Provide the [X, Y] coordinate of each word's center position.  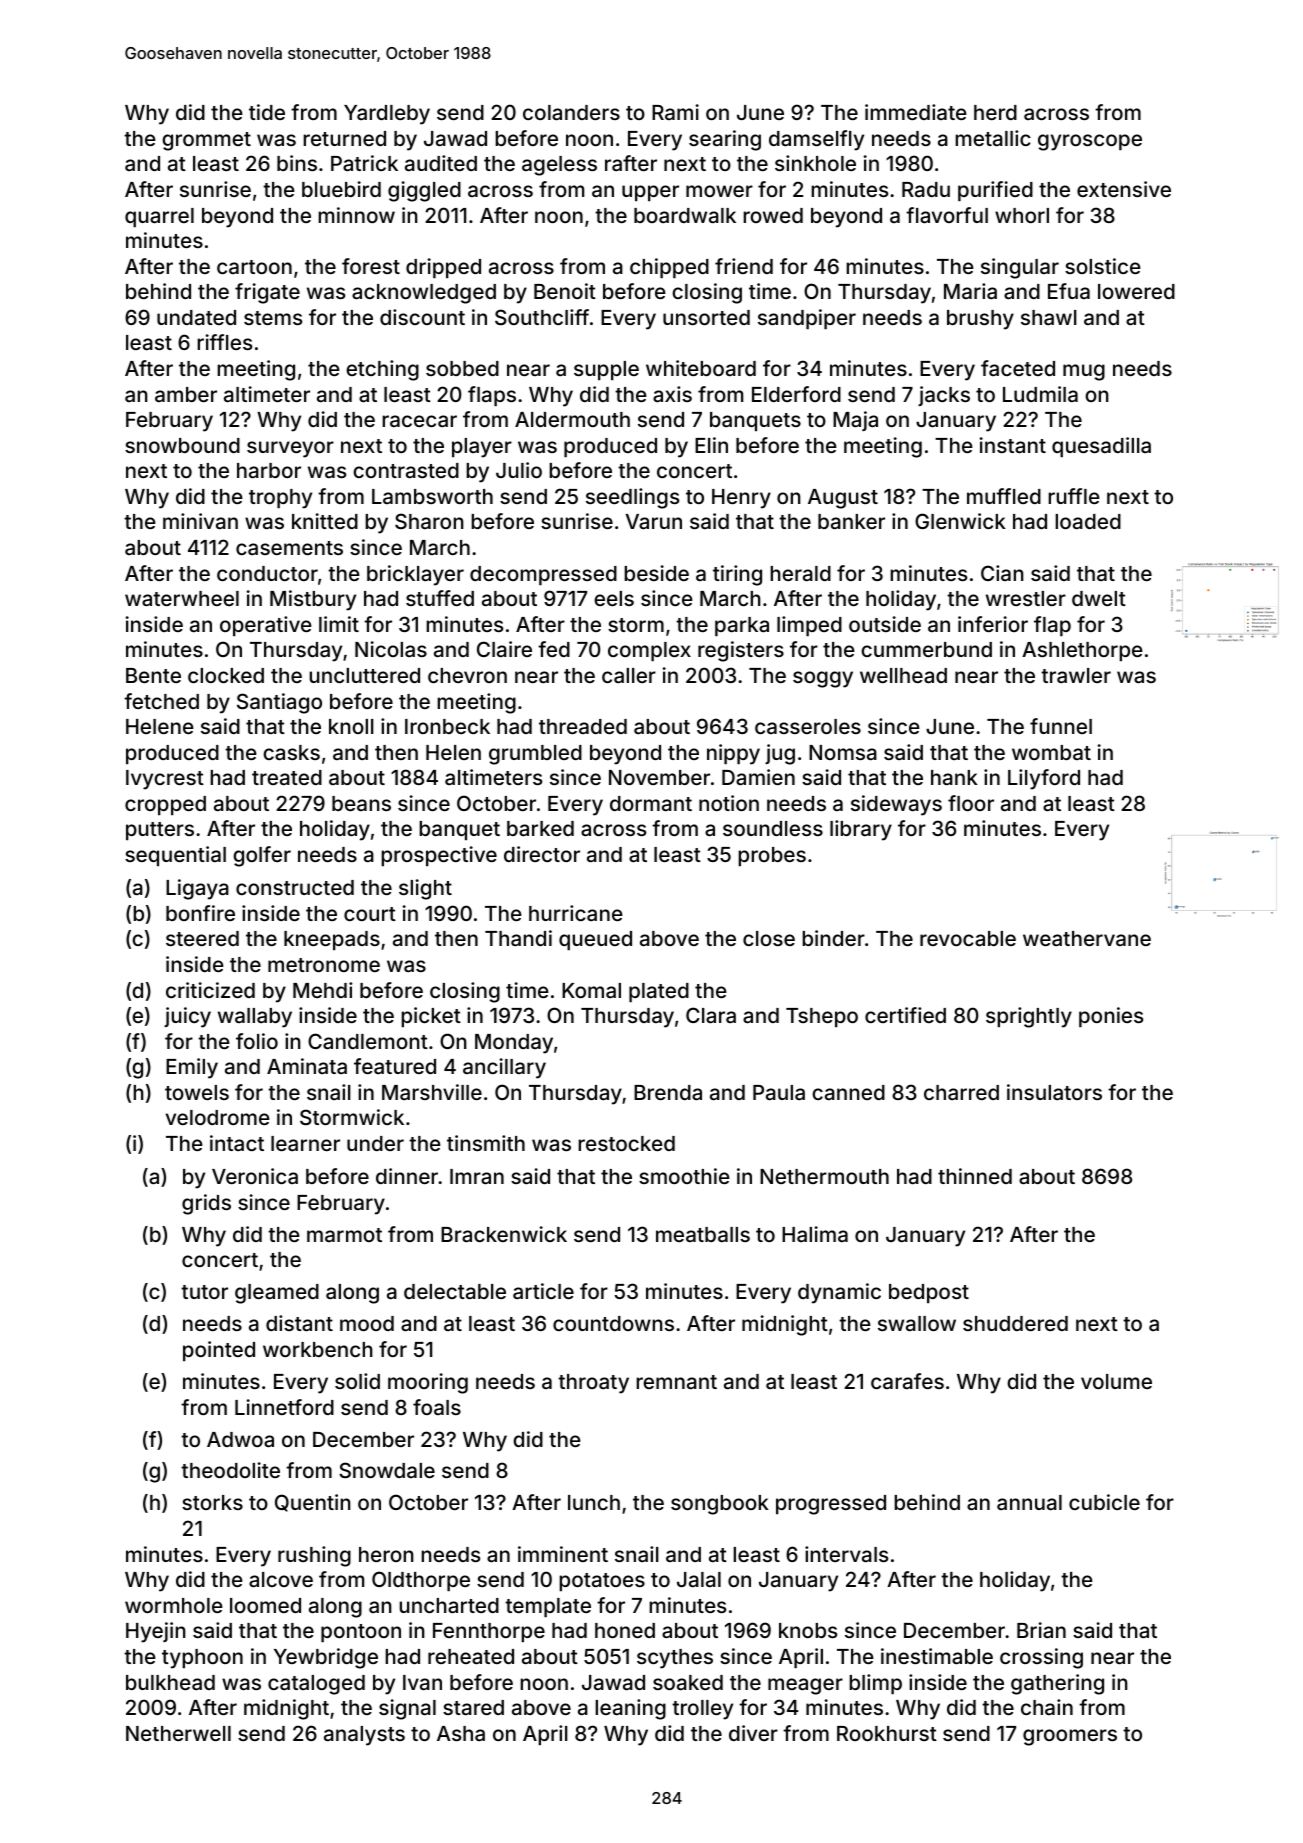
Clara [711, 1015]
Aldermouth [572, 419]
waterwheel [182, 598]
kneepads [332, 940]
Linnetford [284, 1407]
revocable [968, 938]
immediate [916, 112]
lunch [594, 1502]
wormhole [174, 1605]
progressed [831, 1505]
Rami [675, 112]
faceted [1018, 368]
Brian [1041, 1630]
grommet [206, 141]
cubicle [1104, 1502]
